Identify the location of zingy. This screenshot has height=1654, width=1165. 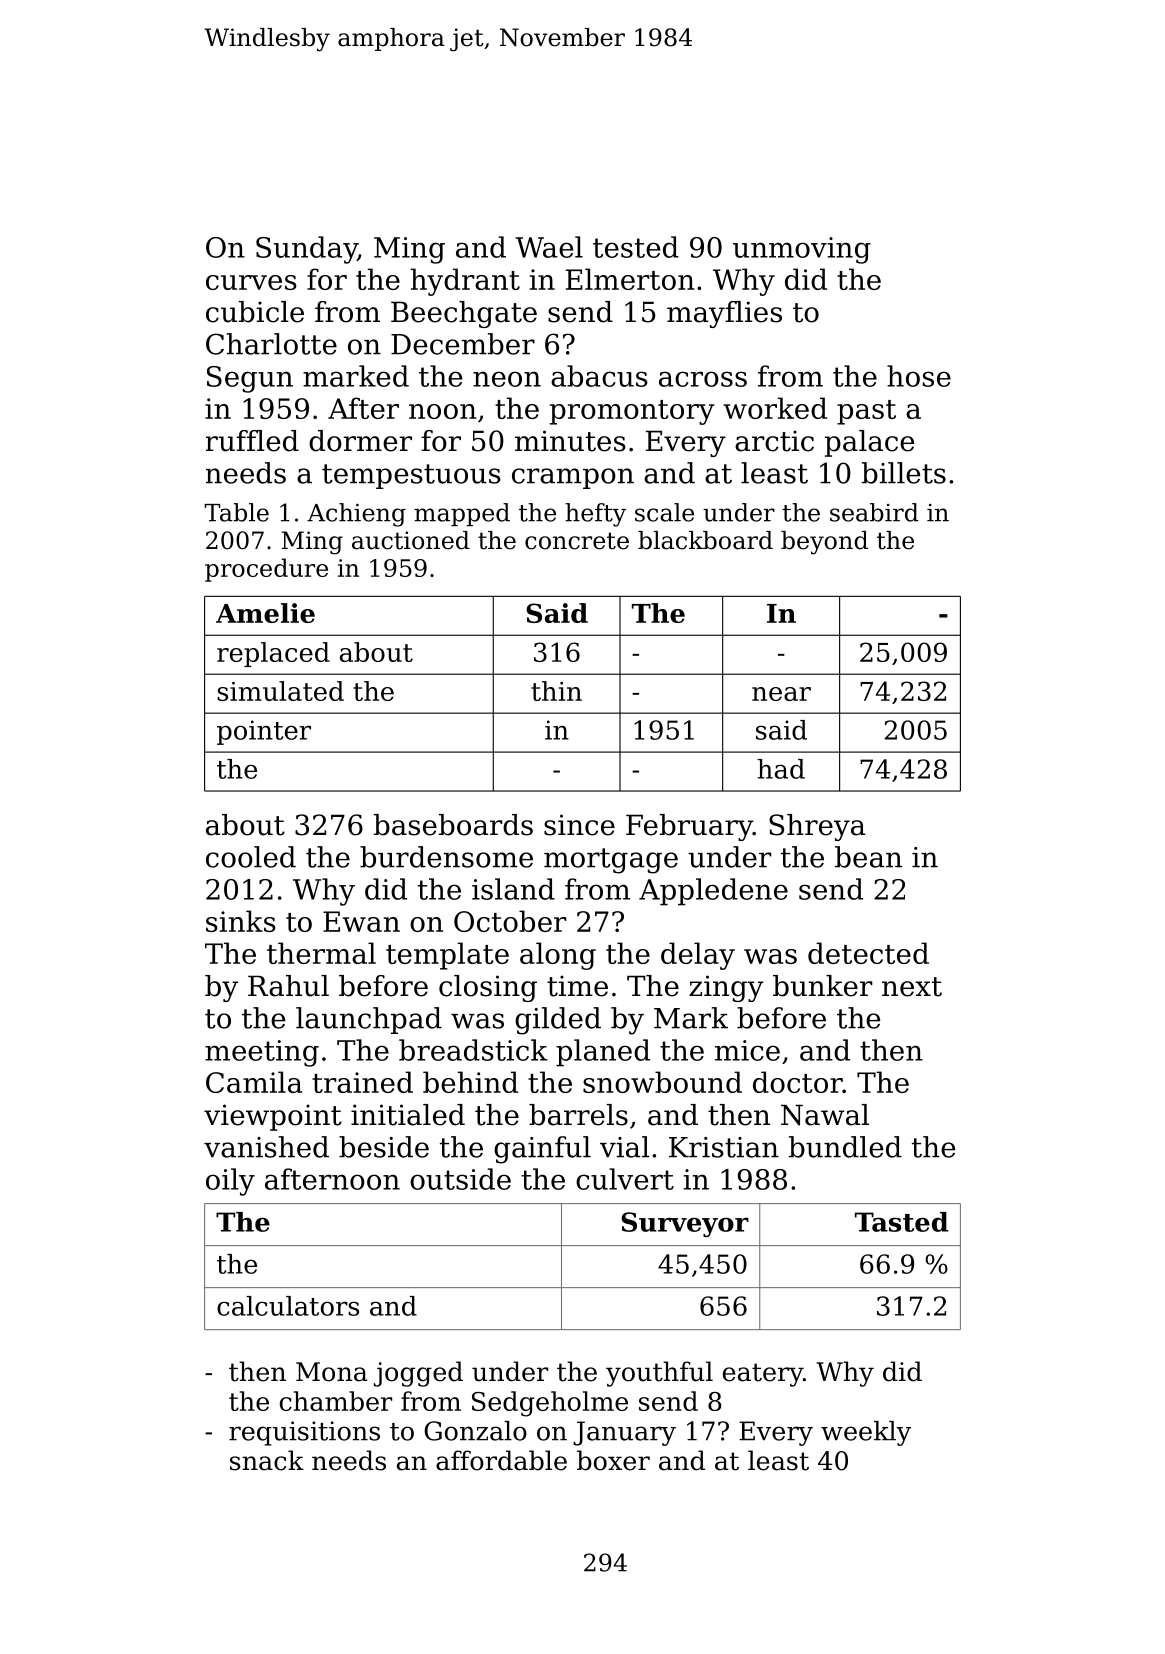
(726, 988).
